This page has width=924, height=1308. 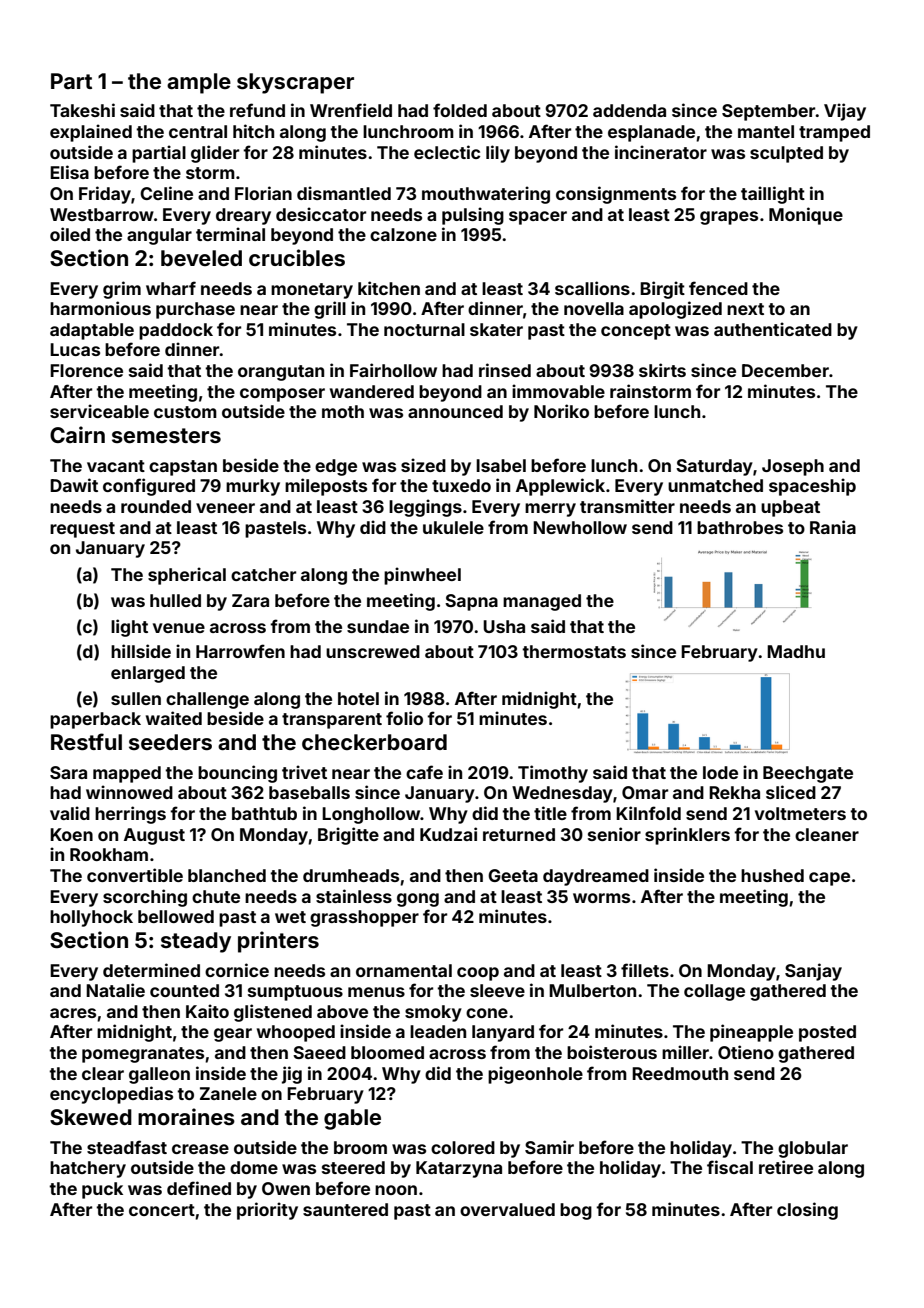 What do you see at coordinates (88, 1169) in the page?
I see `hatchery` at bounding box center [88, 1169].
